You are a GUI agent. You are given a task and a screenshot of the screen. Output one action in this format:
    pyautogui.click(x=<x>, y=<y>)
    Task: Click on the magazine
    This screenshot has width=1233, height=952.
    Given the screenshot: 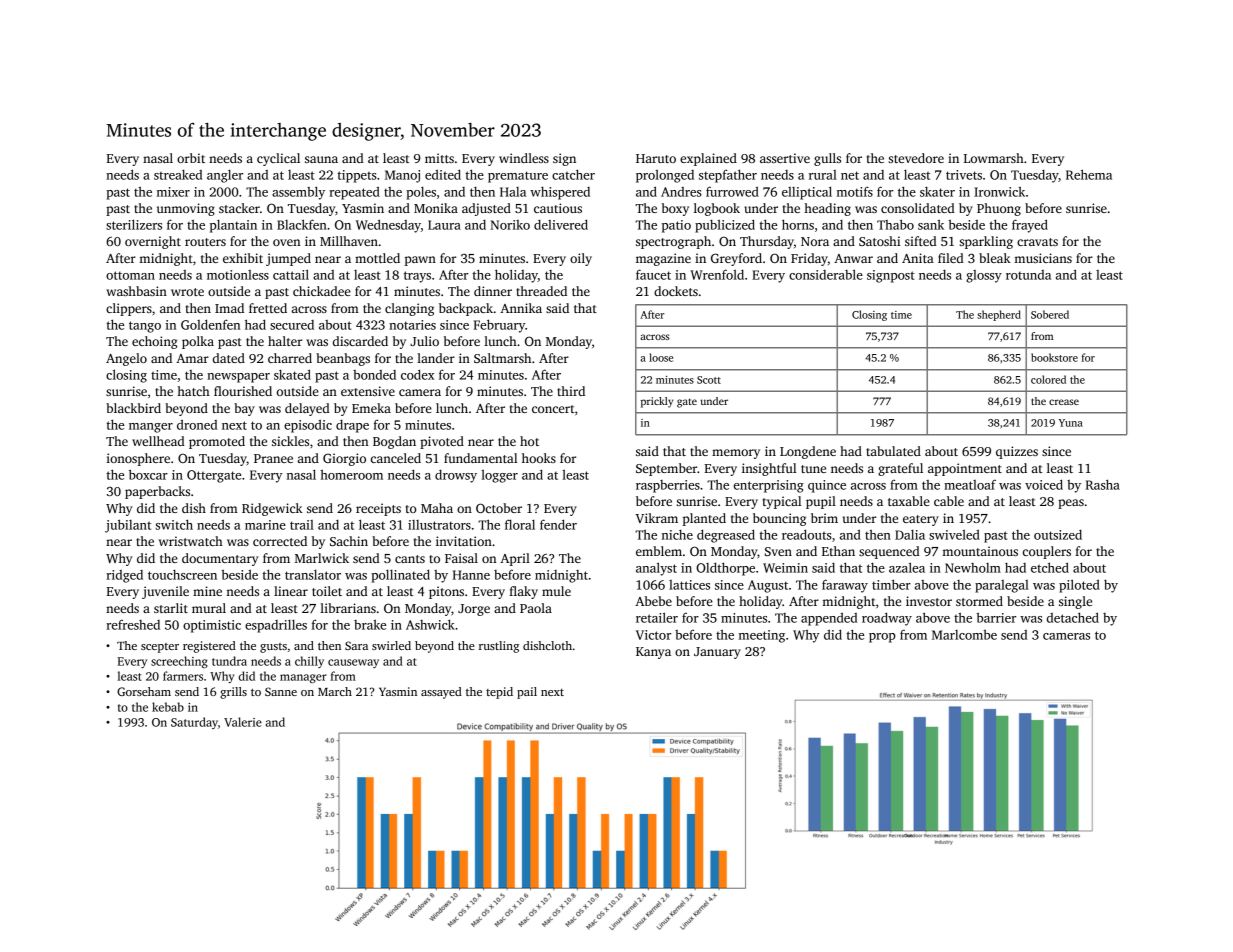 What is the action you would take?
    pyautogui.click(x=663, y=259)
